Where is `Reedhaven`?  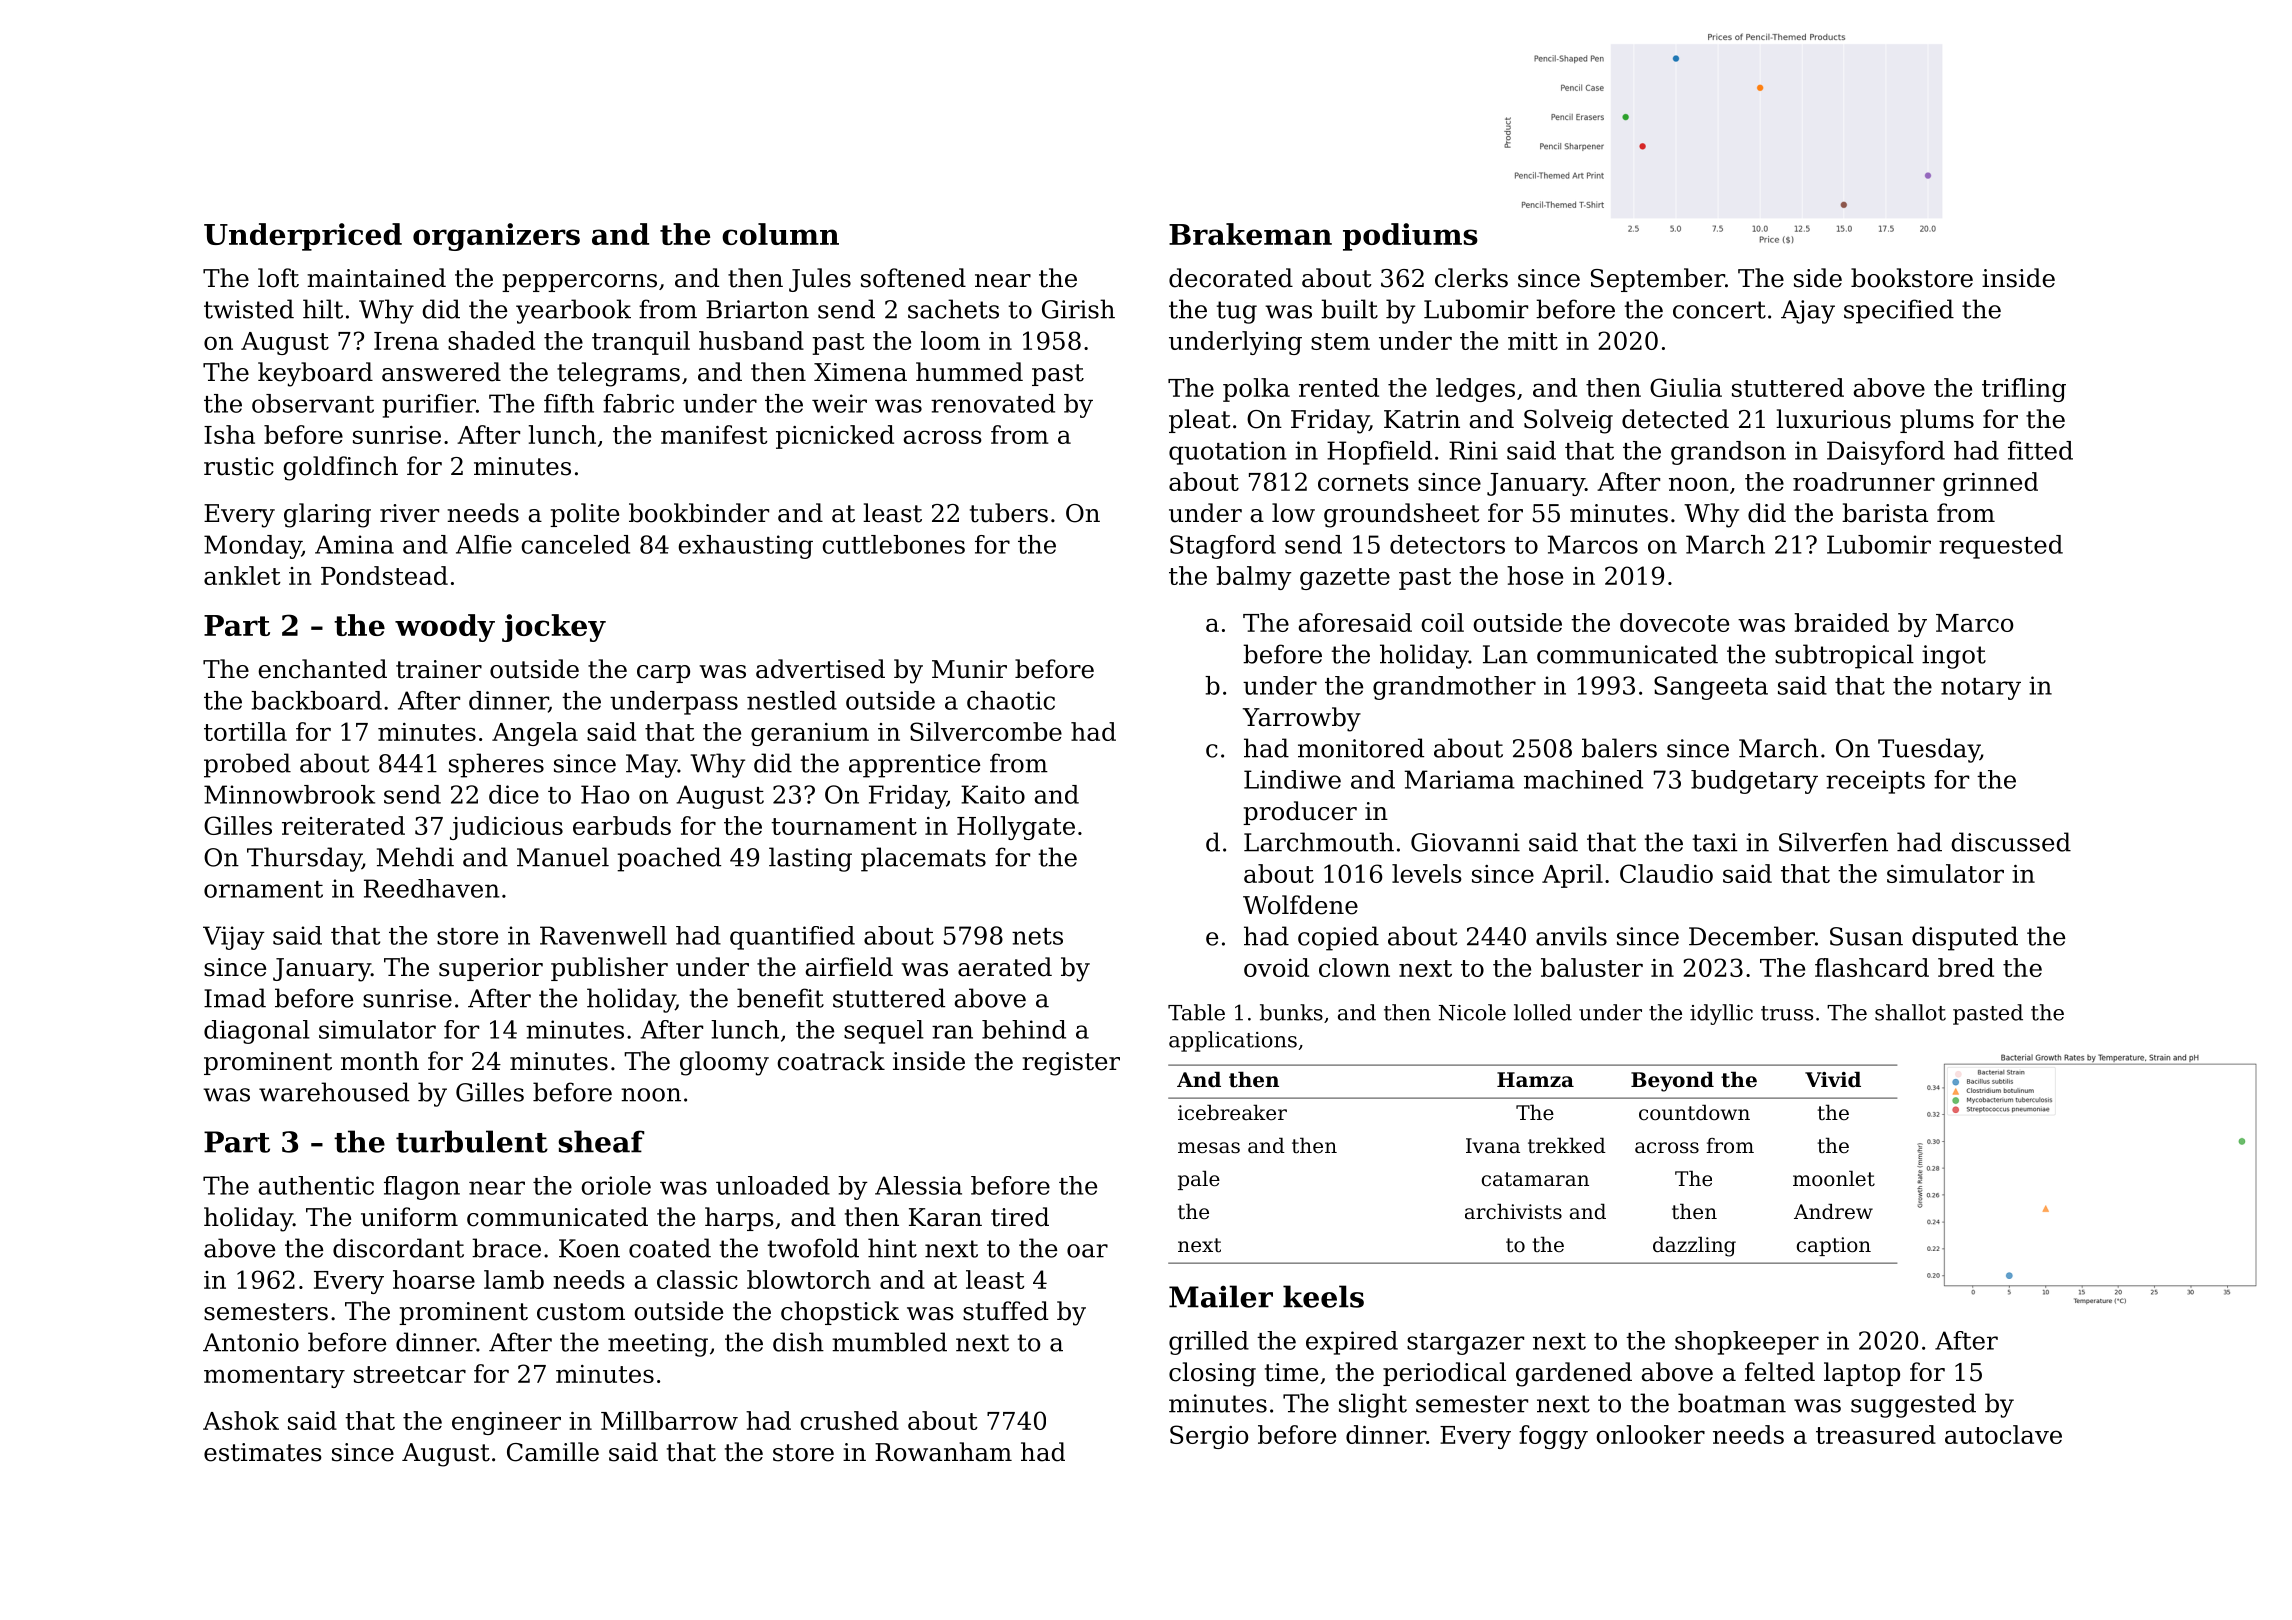 Reedhaven is located at coordinates (432, 888).
